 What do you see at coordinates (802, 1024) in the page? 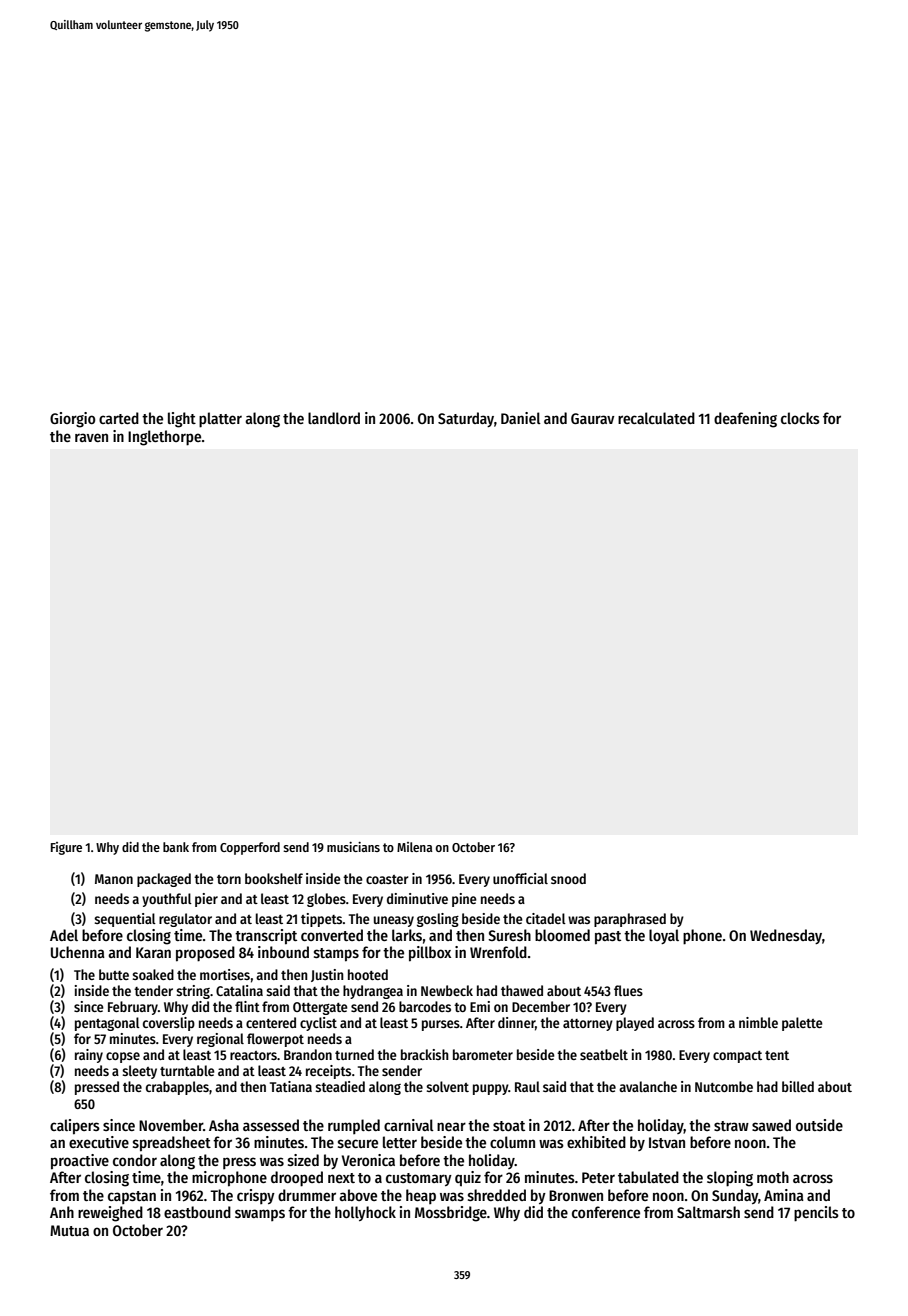
I see `palette` at bounding box center [802, 1024].
